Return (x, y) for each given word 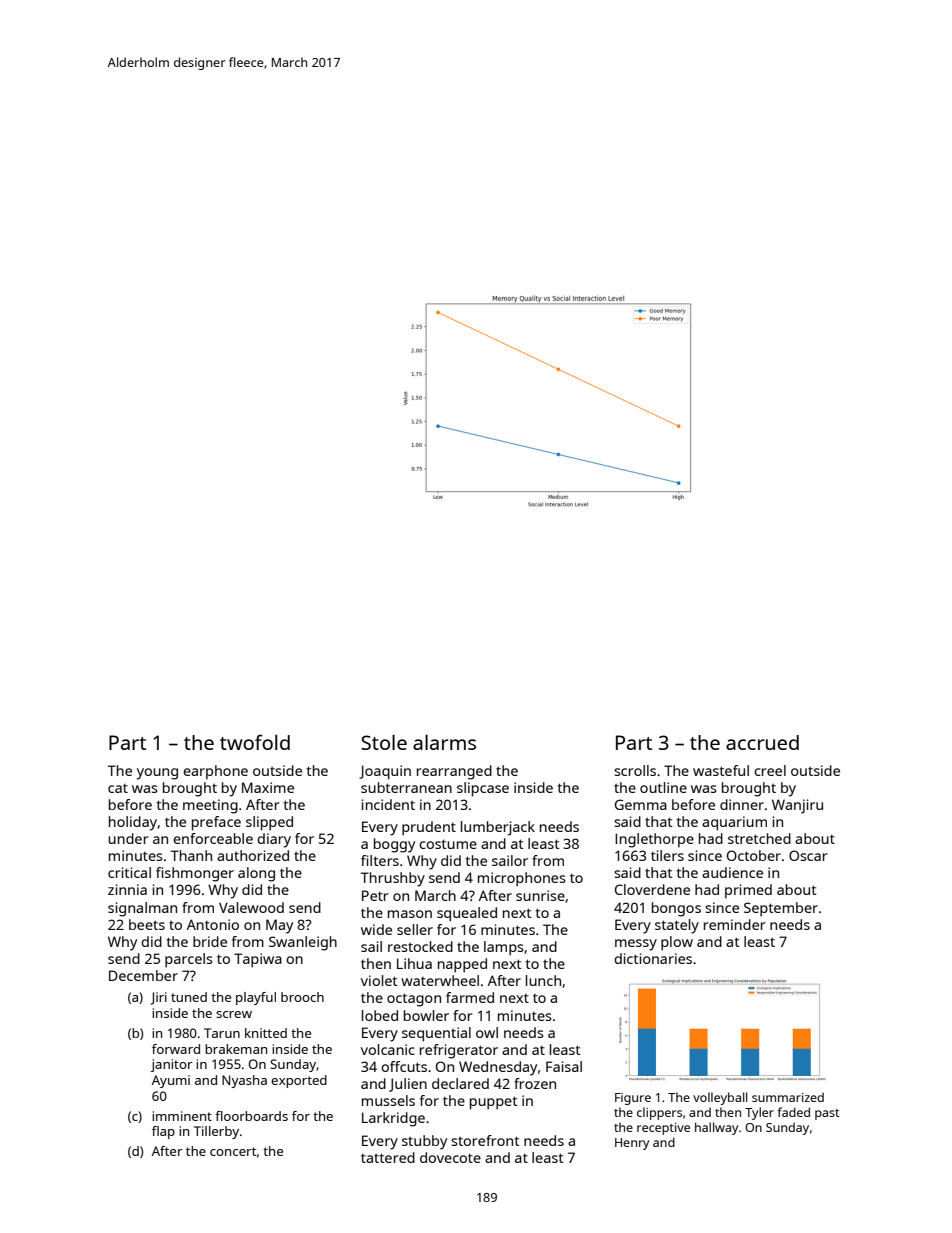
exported (299, 1081)
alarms (444, 742)
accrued (762, 742)
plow (677, 943)
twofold (255, 742)
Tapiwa (258, 960)
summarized (788, 1097)
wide (376, 929)
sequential (436, 1034)
